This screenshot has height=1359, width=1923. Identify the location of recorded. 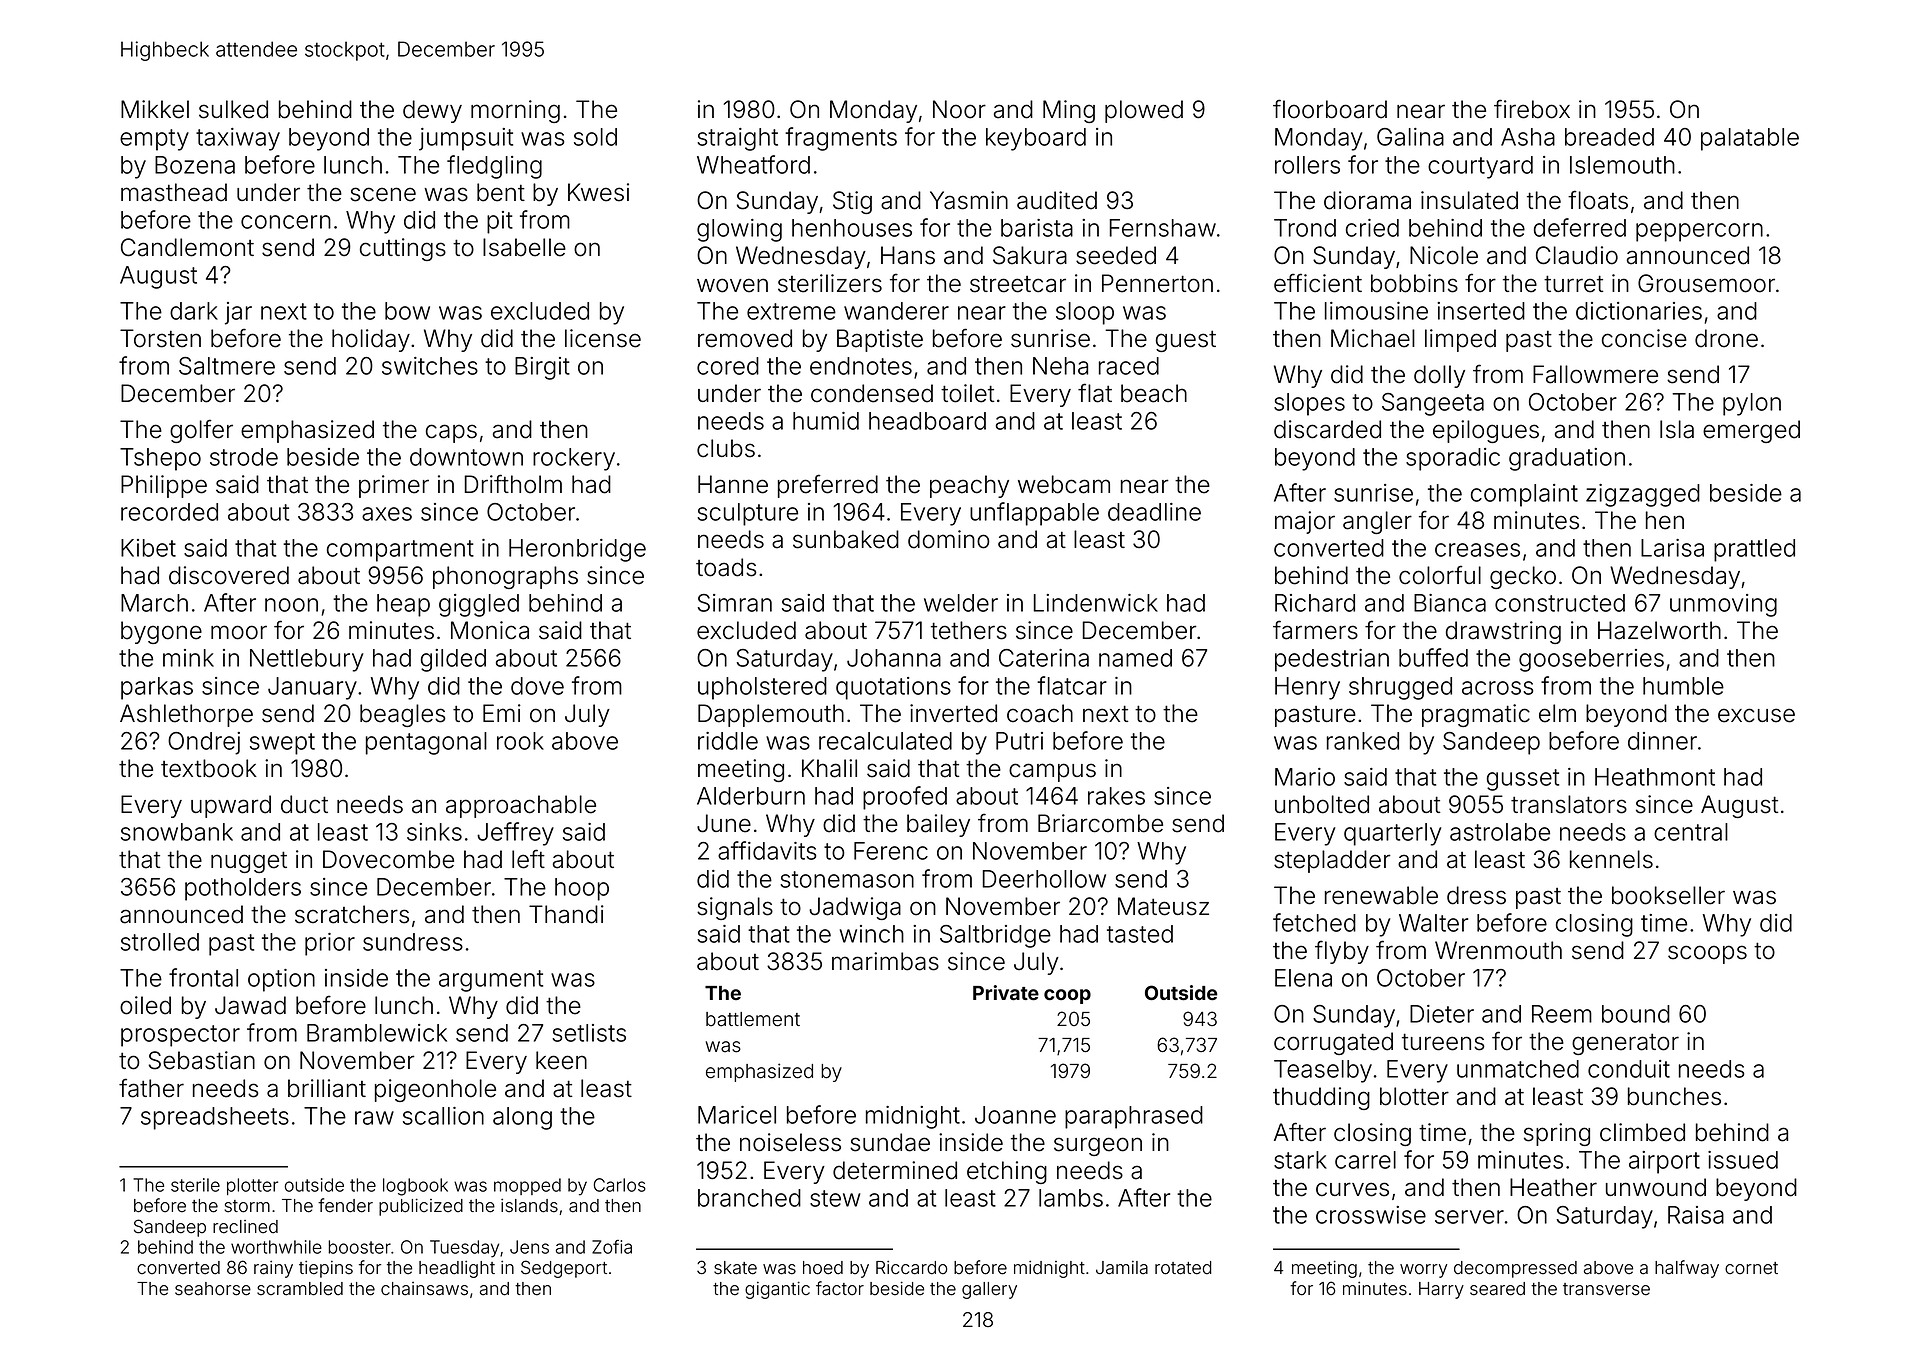
(169, 512).
